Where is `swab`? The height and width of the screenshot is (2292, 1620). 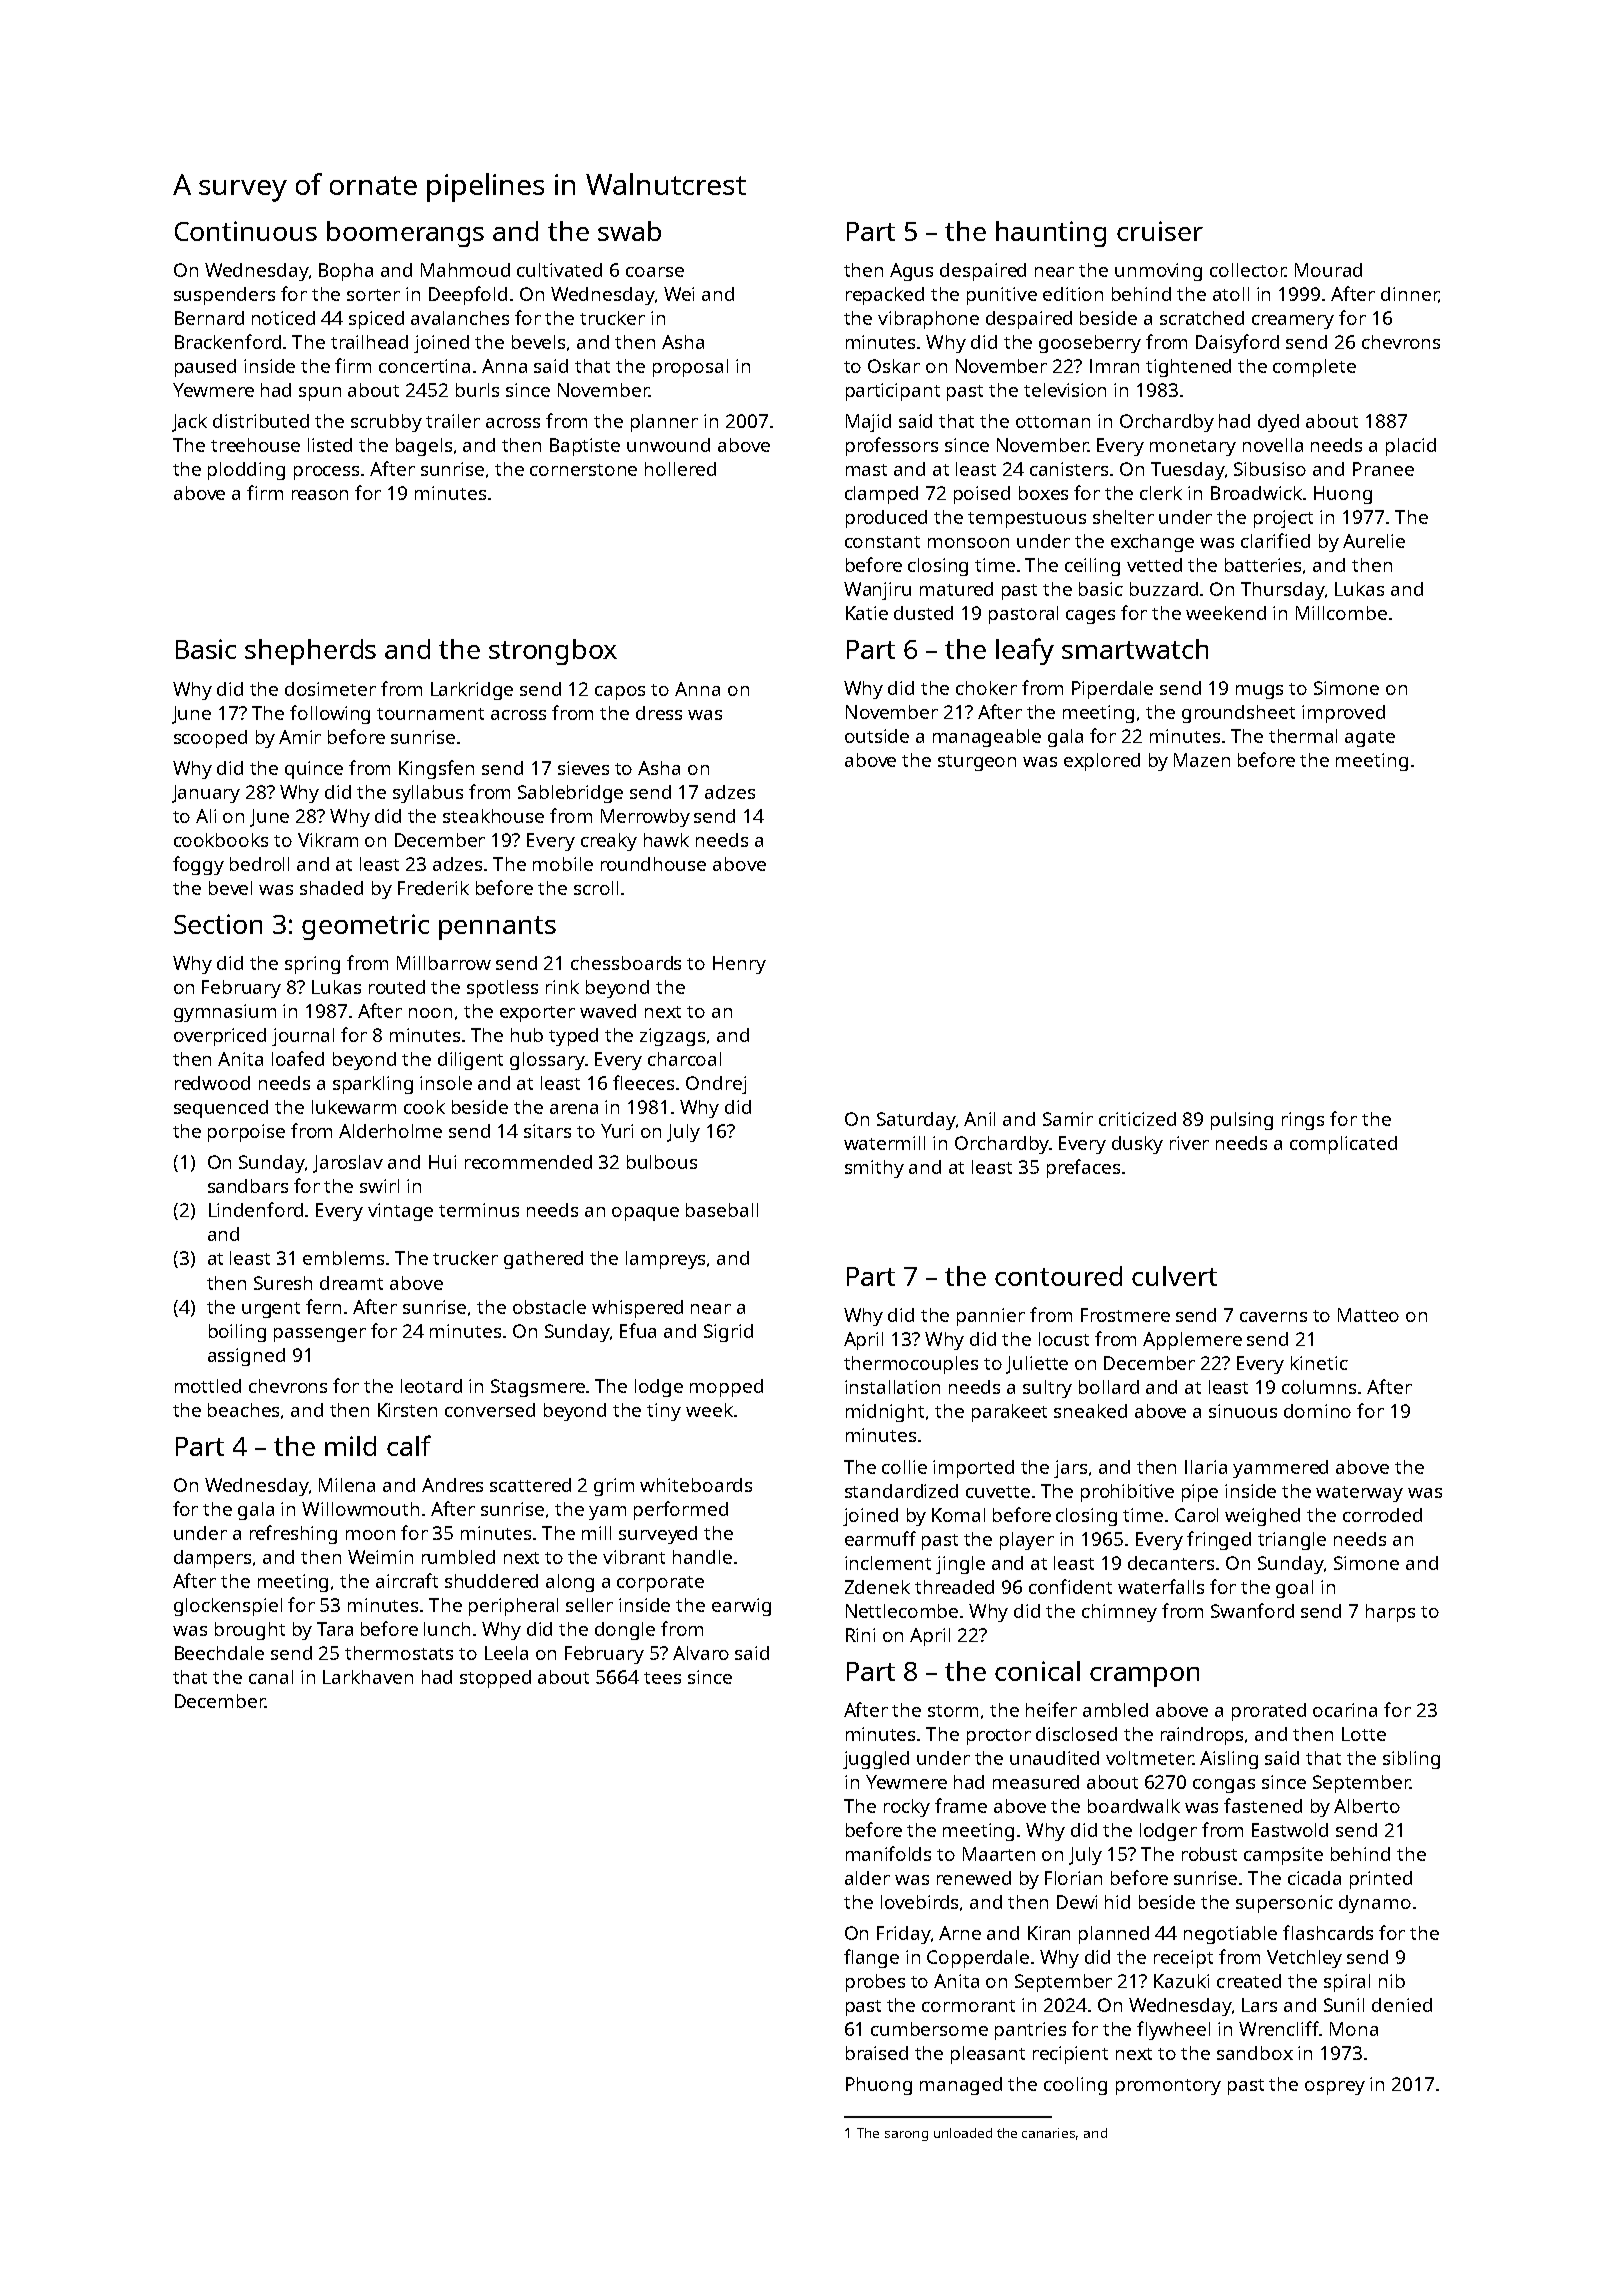
swab is located at coordinates (629, 231).
